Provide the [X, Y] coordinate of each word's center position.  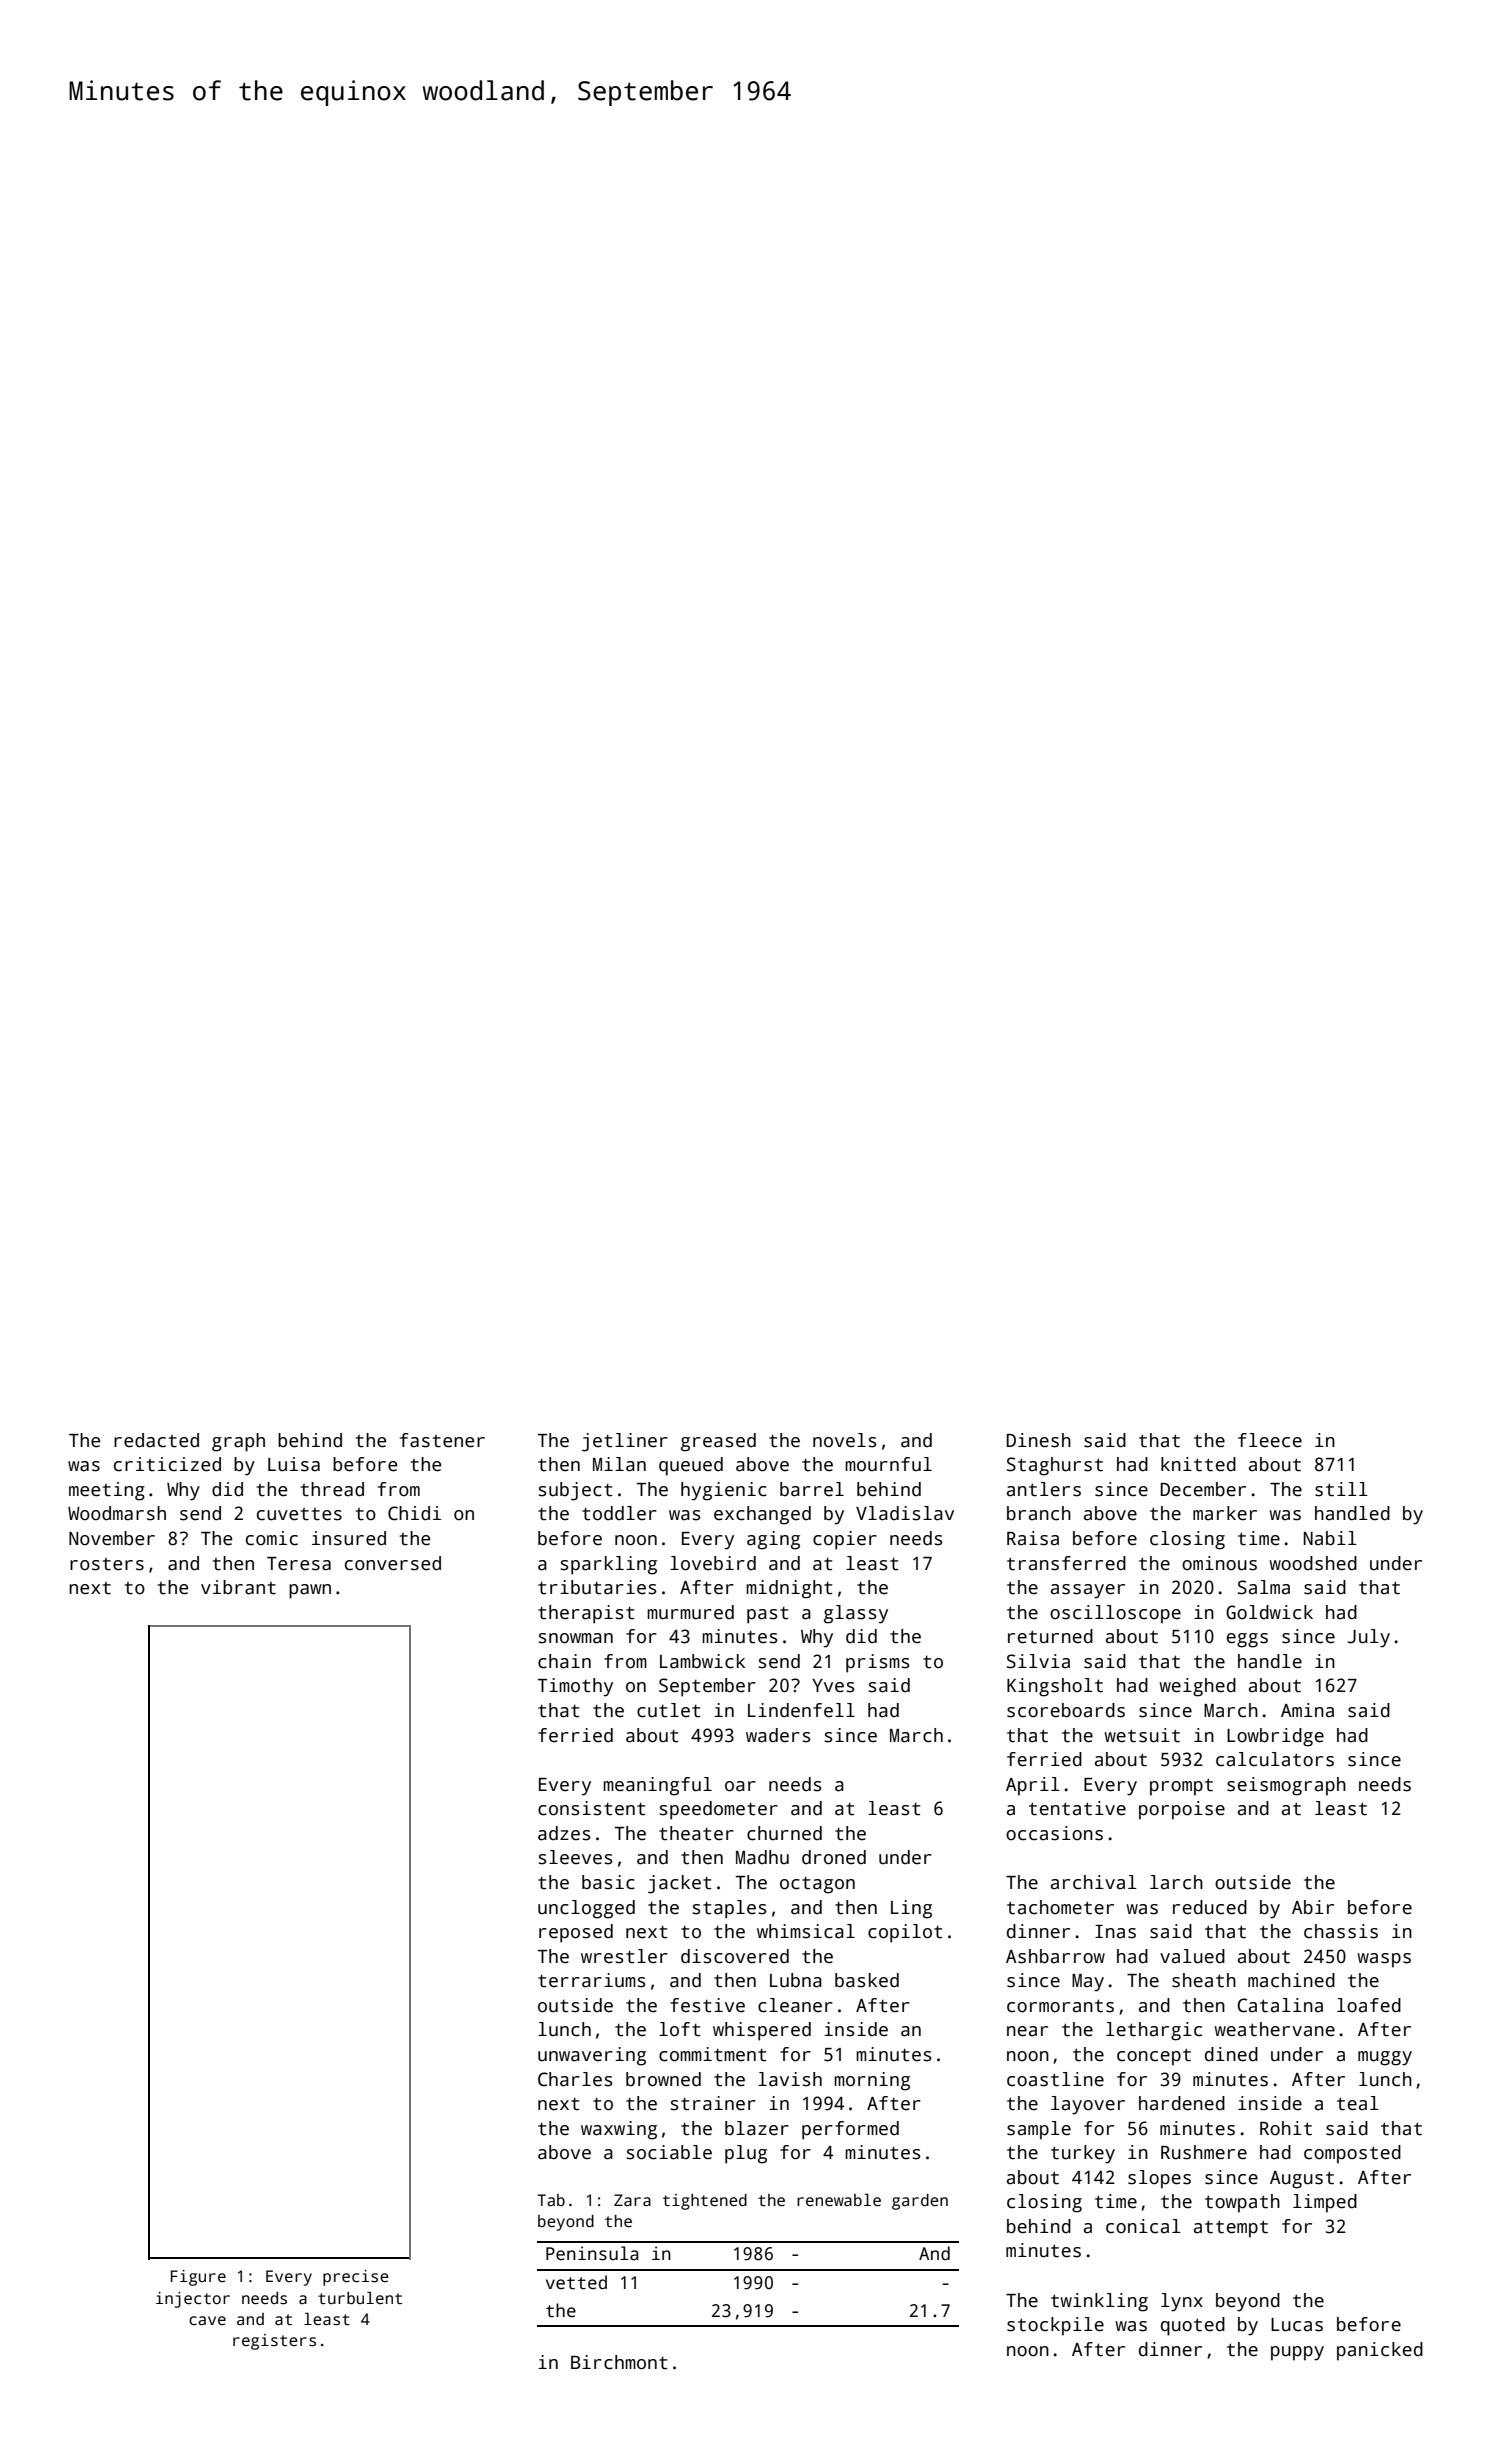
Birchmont [619, 2362]
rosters [107, 1564]
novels [845, 1440]
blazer [757, 2128]
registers [274, 2342]
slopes [1159, 2179]
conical [1143, 2226]
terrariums [592, 1980]
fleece [1270, 1440]
